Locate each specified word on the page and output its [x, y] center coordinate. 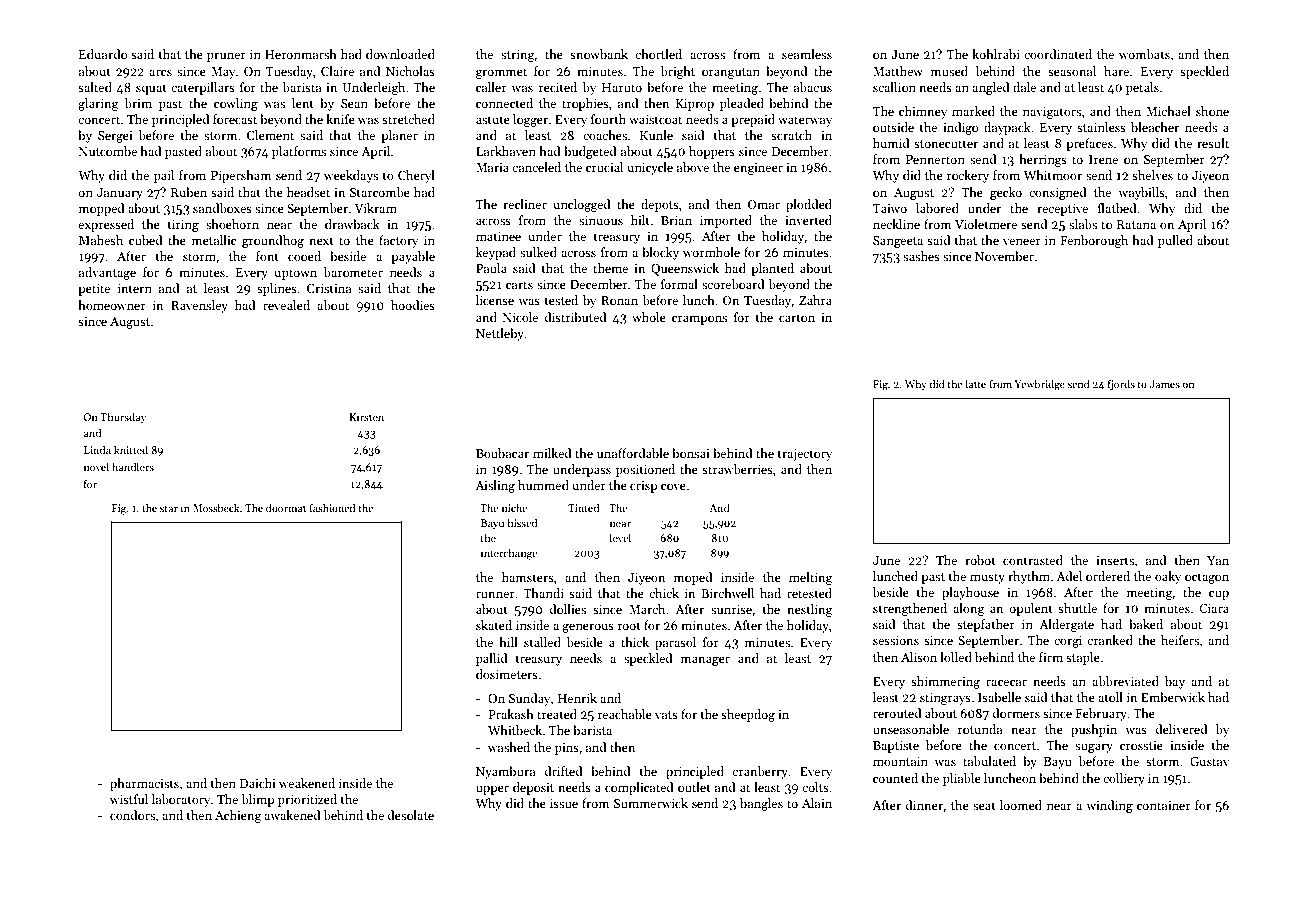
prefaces [1089, 144]
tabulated [989, 761]
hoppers [712, 152]
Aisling [495, 486]
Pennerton [935, 159]
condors [132, 815]
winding [1110, 806]
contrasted [1033, 560]
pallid [492, 659]
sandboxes [222, 208]
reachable [625, 714]
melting [811, 578]
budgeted [590, 152]
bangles [761, 804]
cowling [236, 104]
